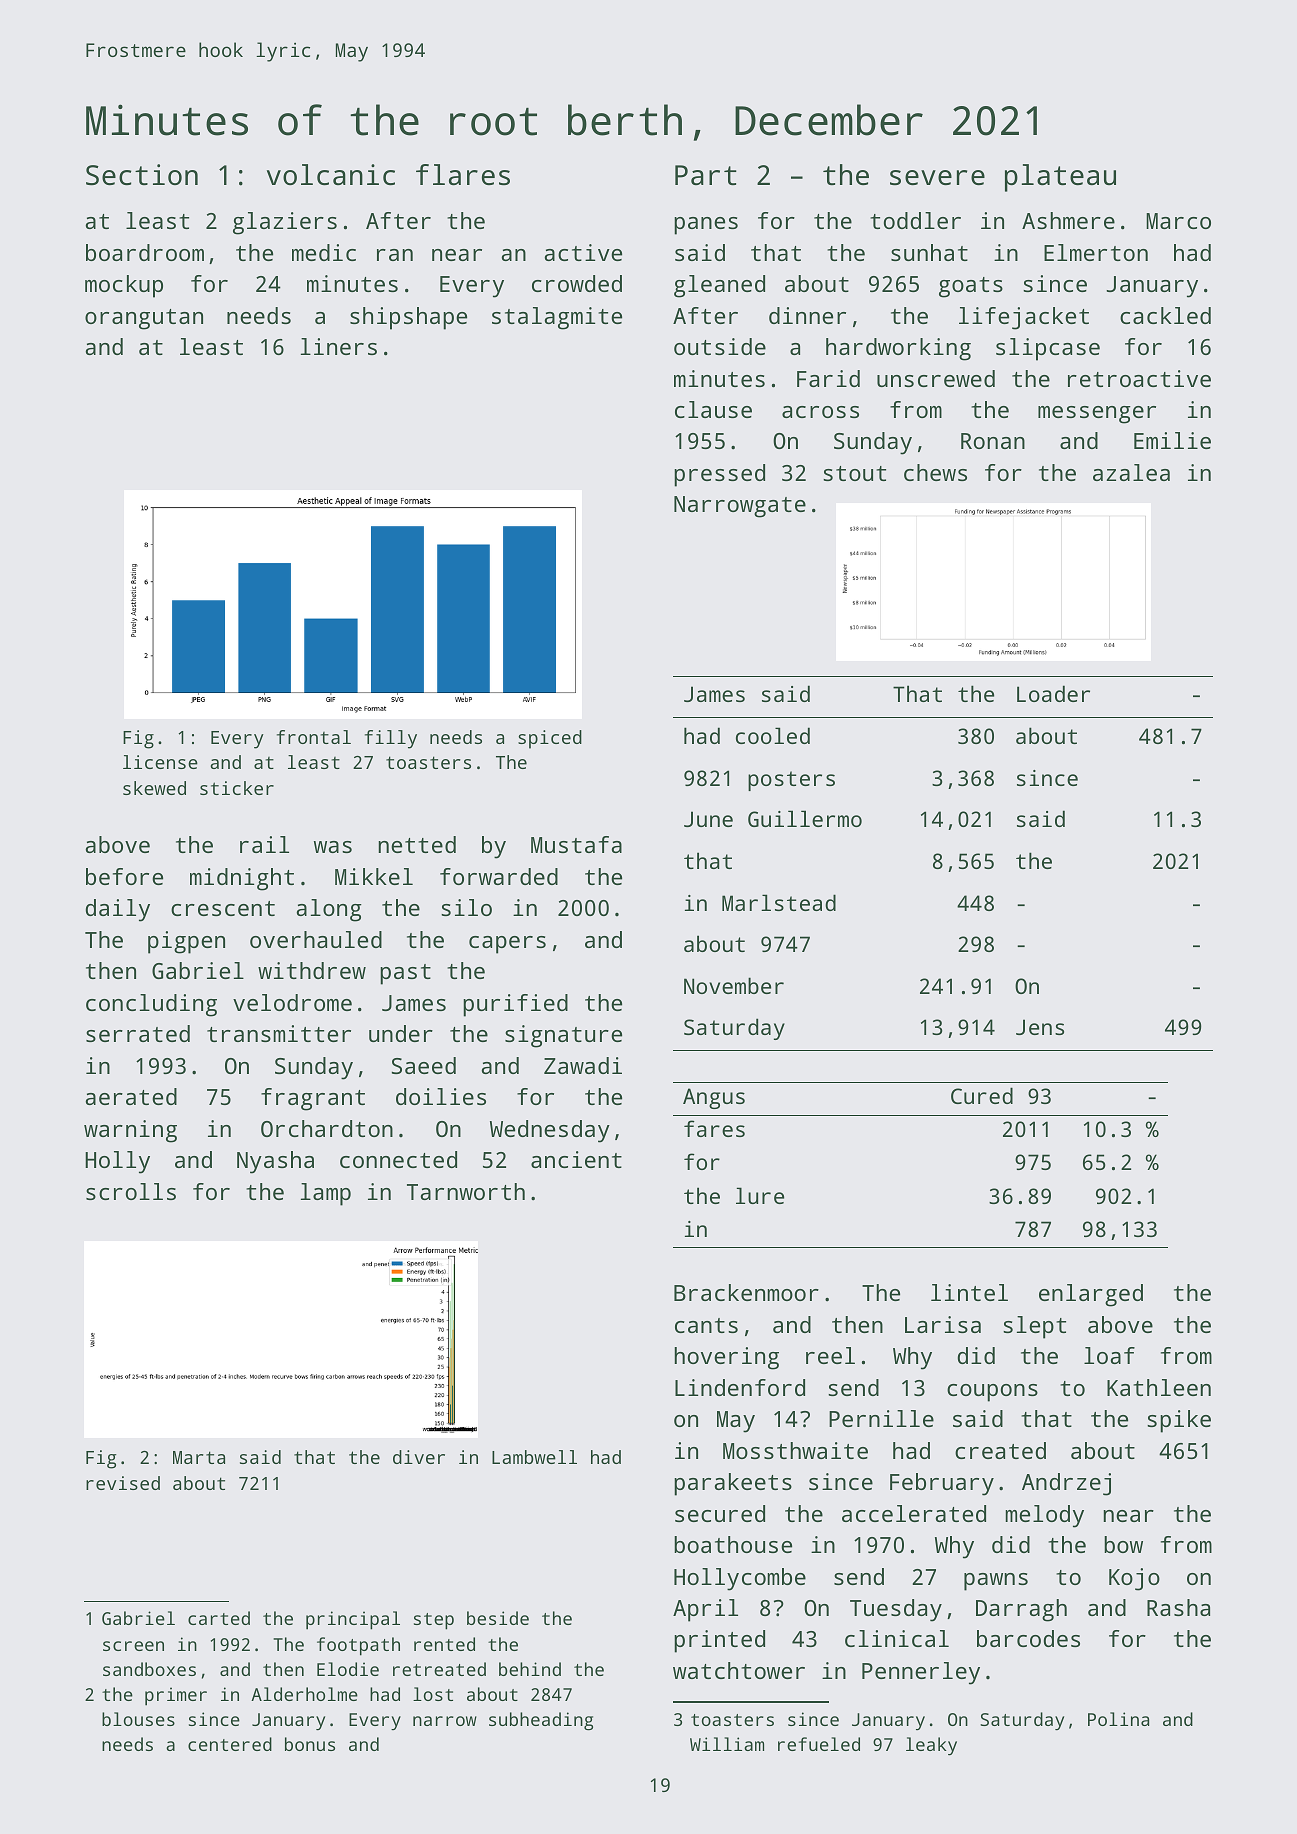 This page has height=1834, width=1297. Describe the element at coordinates (576, 844) in the page. I see `Mustafa` at that location.
